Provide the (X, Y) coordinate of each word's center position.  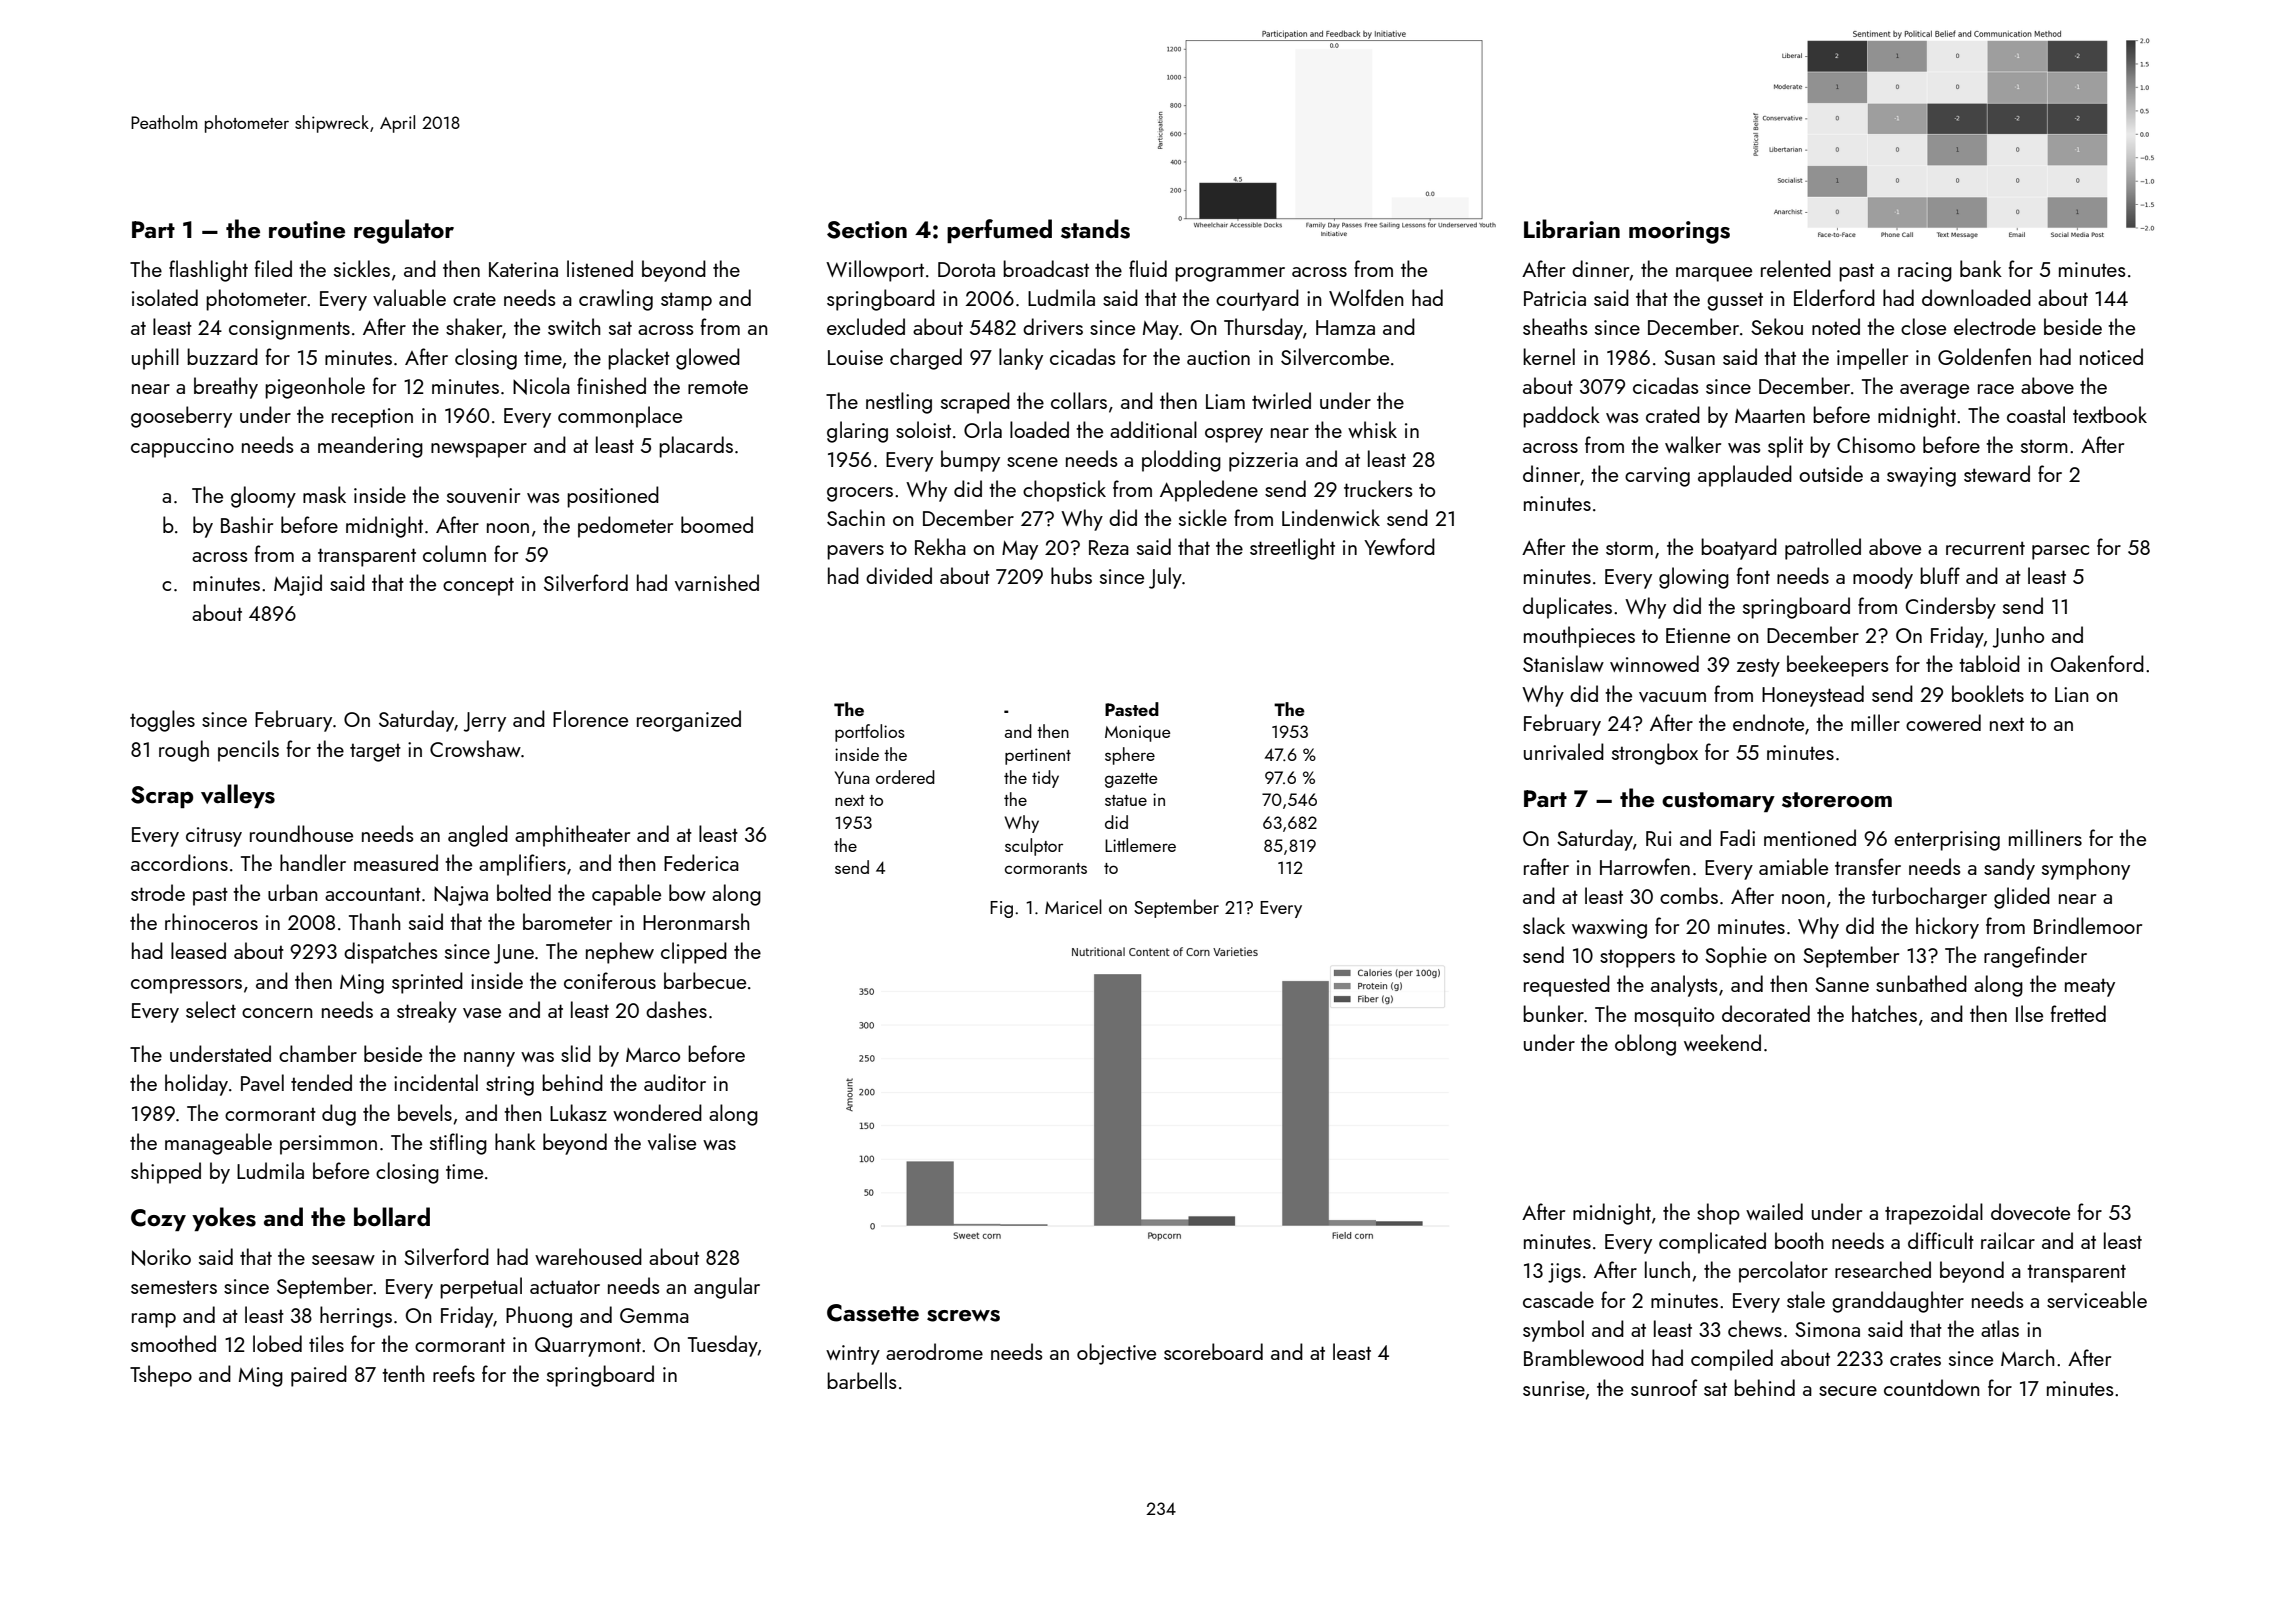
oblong (1645, 1045)
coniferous (610, 980)
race (1996, 389)
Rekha (940, 546)
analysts (1684, 986)
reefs (454, 1373)
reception (372, 418)
